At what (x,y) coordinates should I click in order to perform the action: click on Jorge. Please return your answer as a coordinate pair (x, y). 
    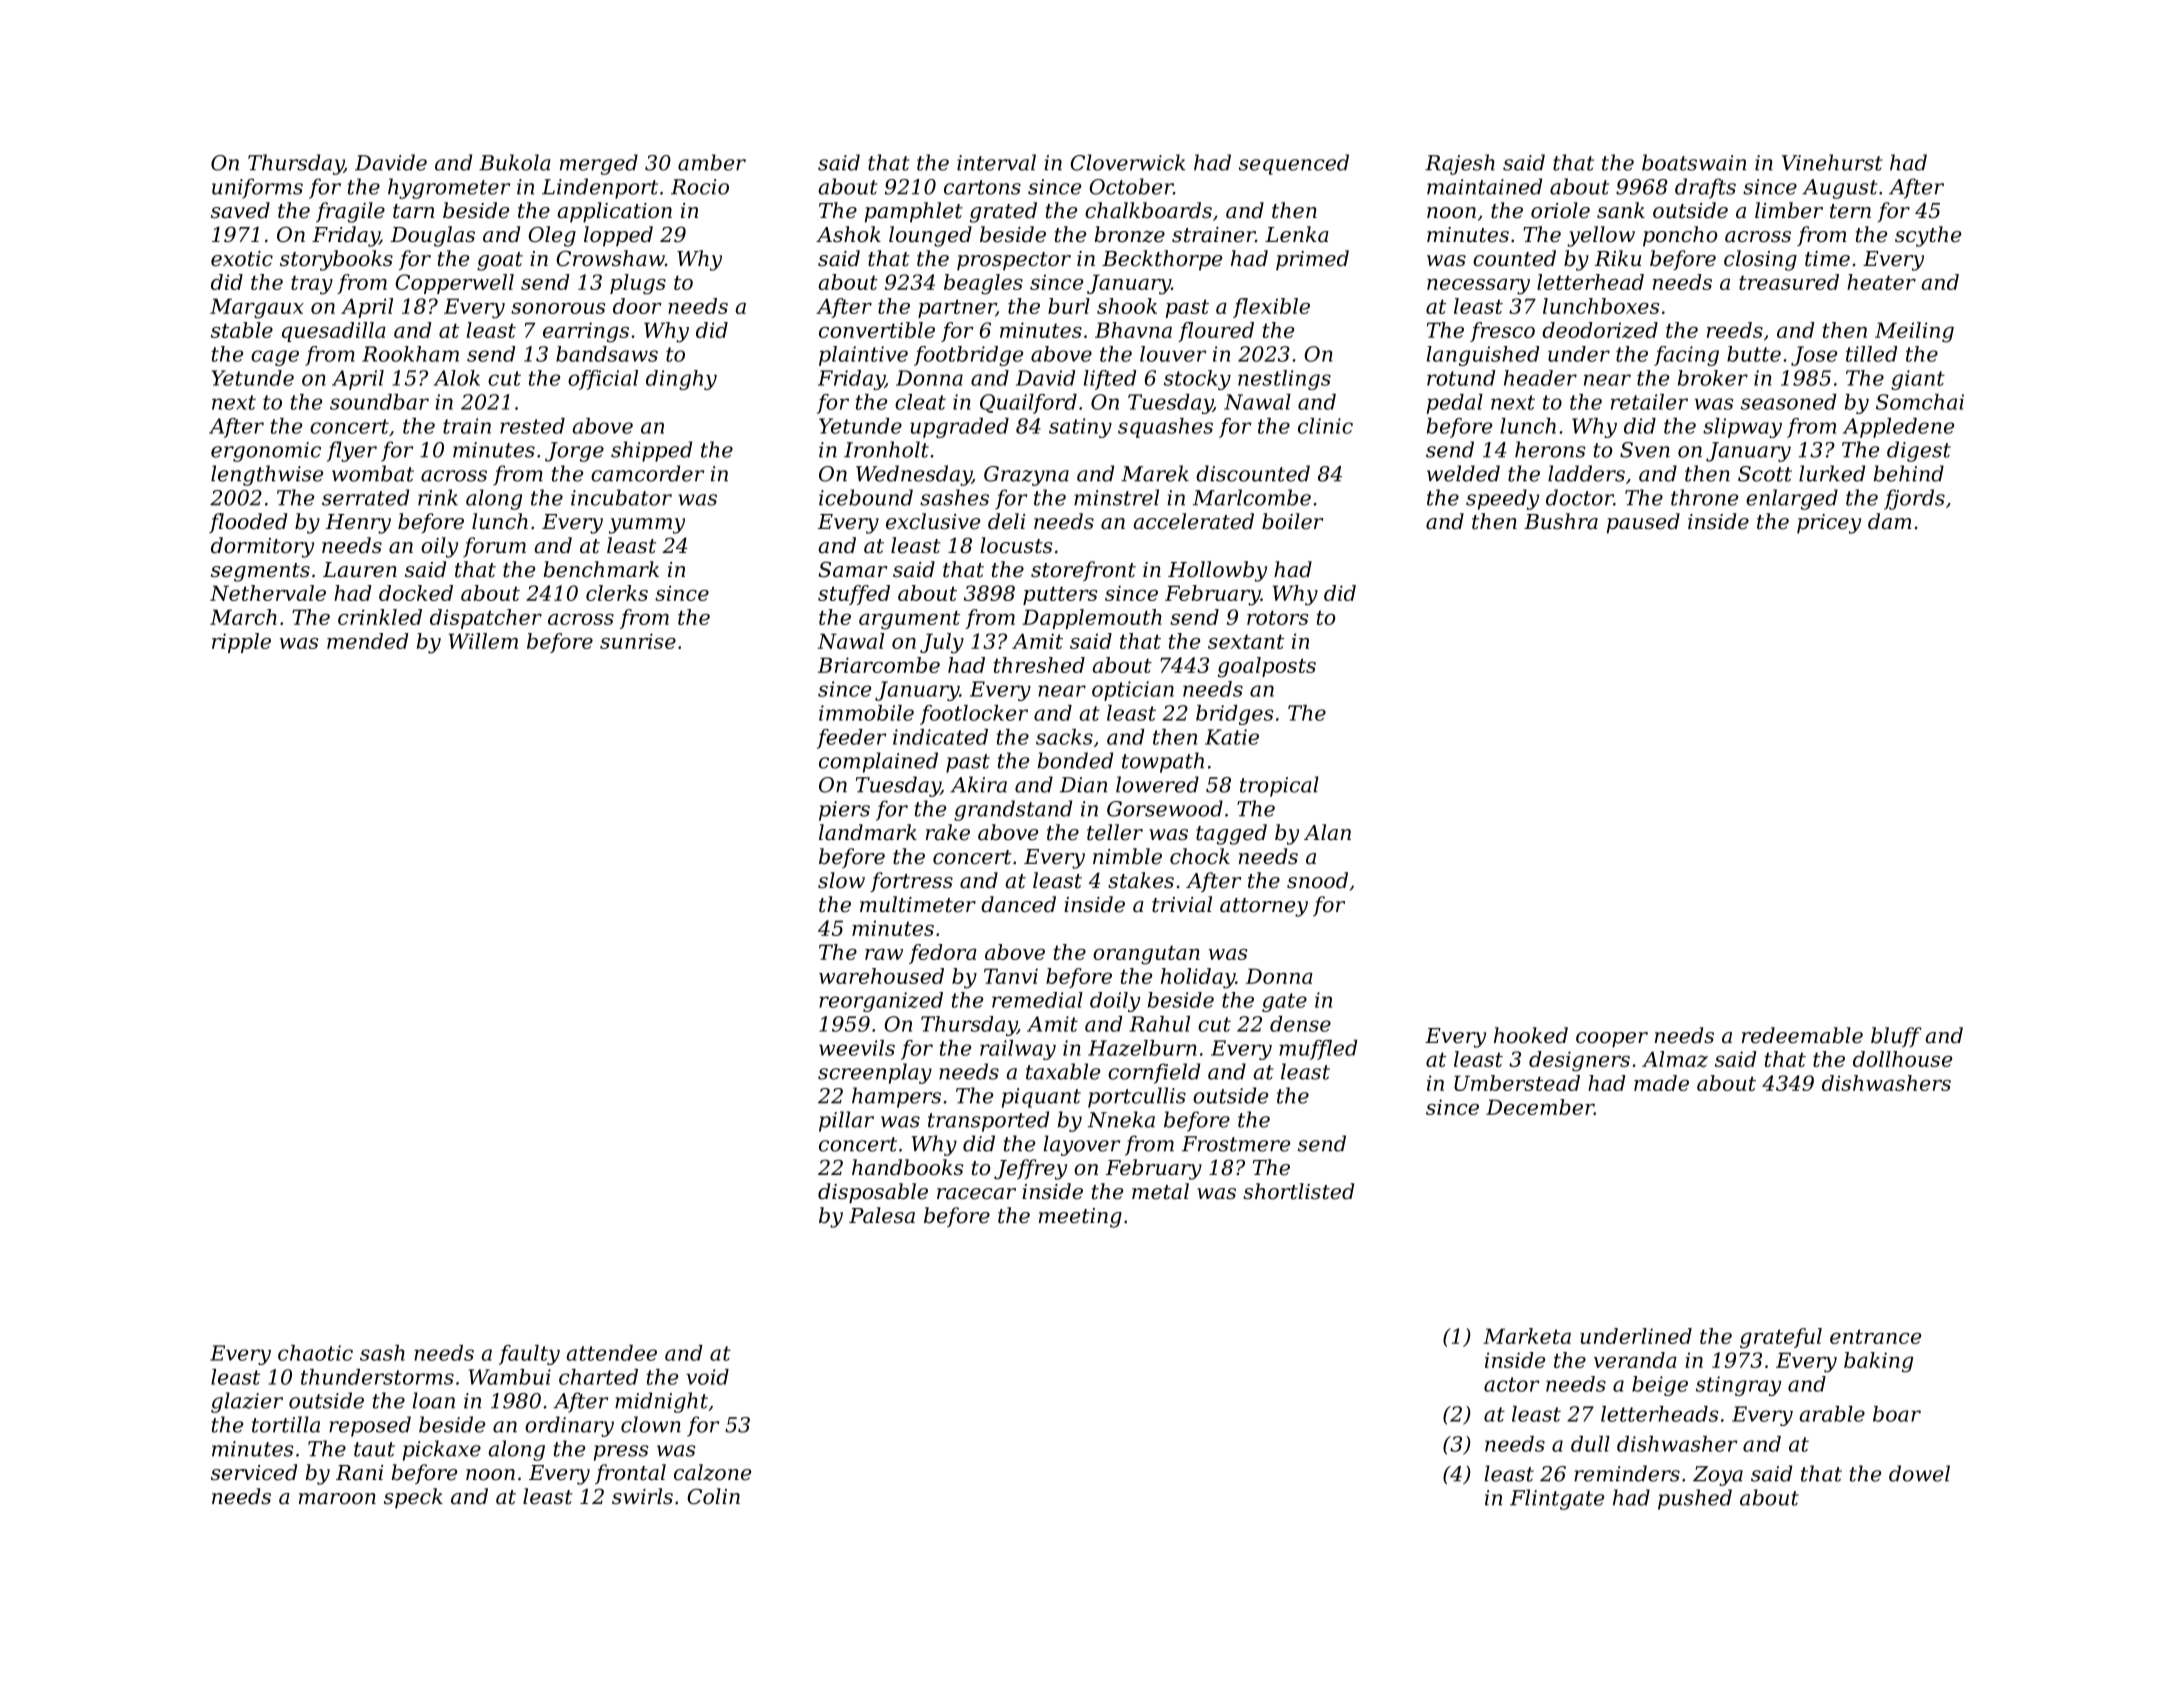
    Looking at the image, I should click on (574, 452).
